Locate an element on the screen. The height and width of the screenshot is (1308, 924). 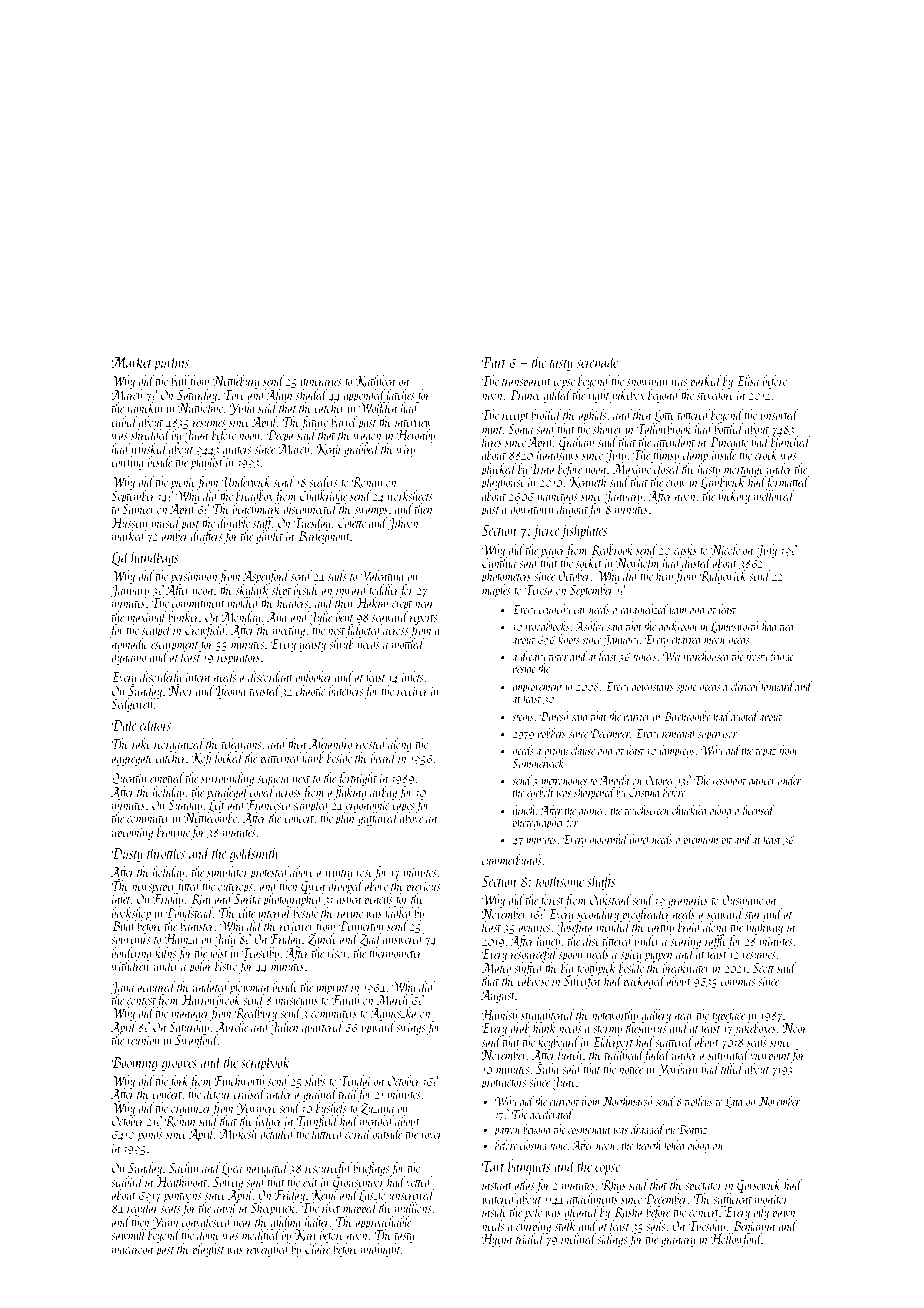
Part is located at coordinates (494, 362).
